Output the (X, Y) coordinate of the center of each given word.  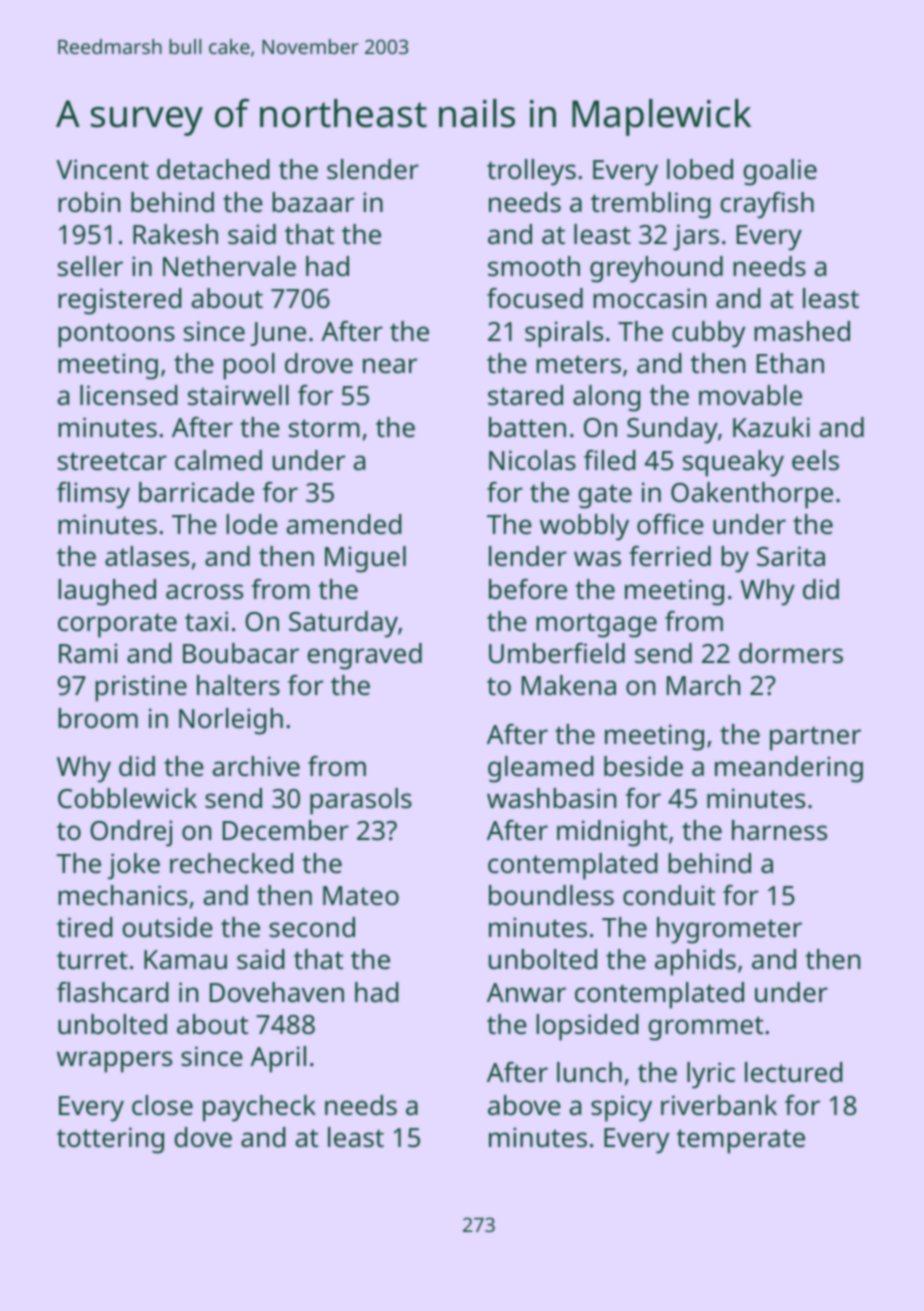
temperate (741, 1141)
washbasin (551, 798)
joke (134, 866)
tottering (110, 1140)
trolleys (531, 172)
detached (213, 169)
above (524, 1105)
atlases (147, 556)
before (528, 589)
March (703, 685)
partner (815, 738)
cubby (708, 334)
